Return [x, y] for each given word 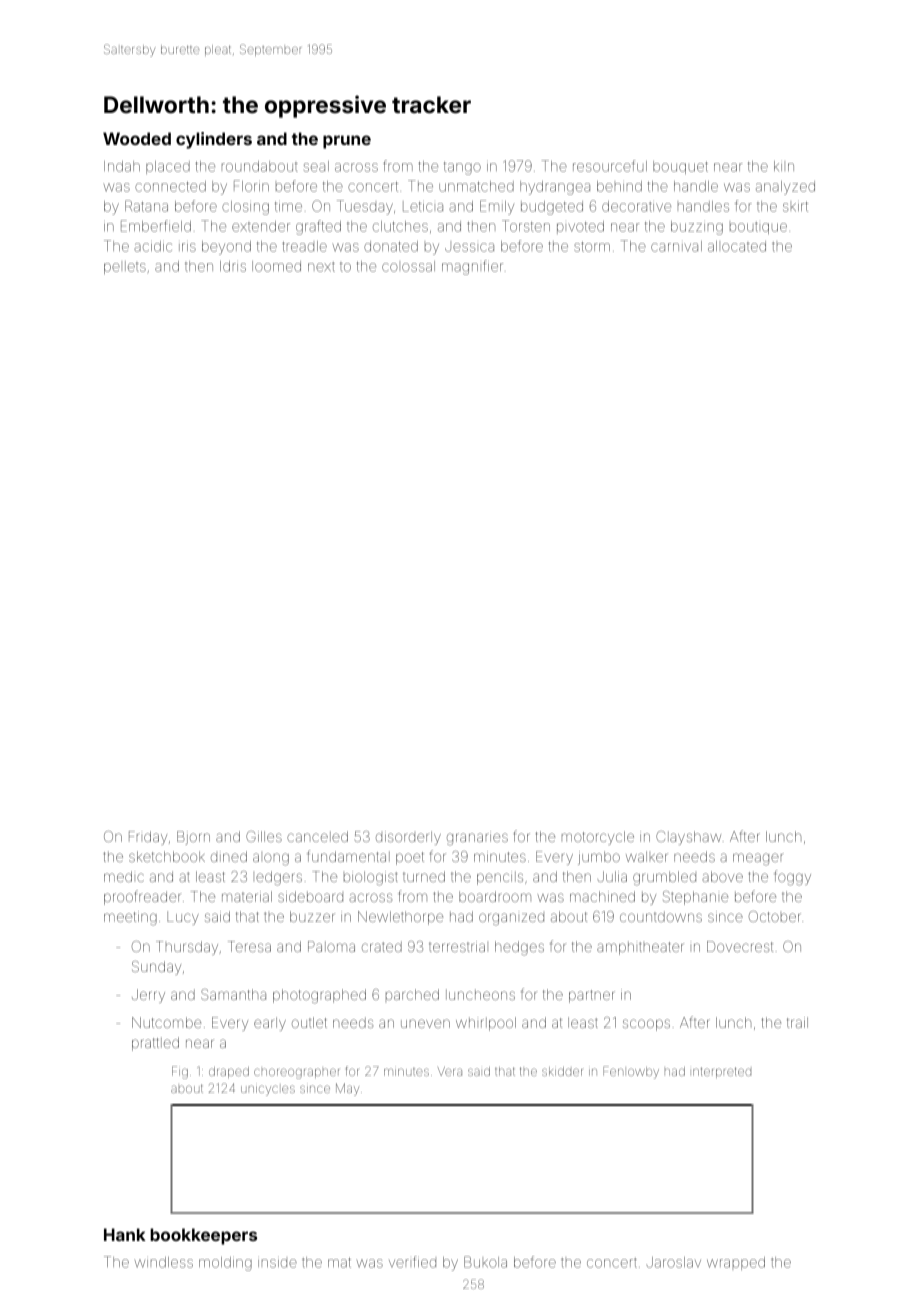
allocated [737, 246]
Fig [180, 1072]
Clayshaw [688, 838]
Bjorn [193, 838]
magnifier [472, 267]
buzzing [697, 228]
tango [462, 168]
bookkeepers [203, 1236]
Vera [450, 1071]
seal [316, 166]
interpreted [722, 1072]
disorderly [408, 838]
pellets [125, 267]
